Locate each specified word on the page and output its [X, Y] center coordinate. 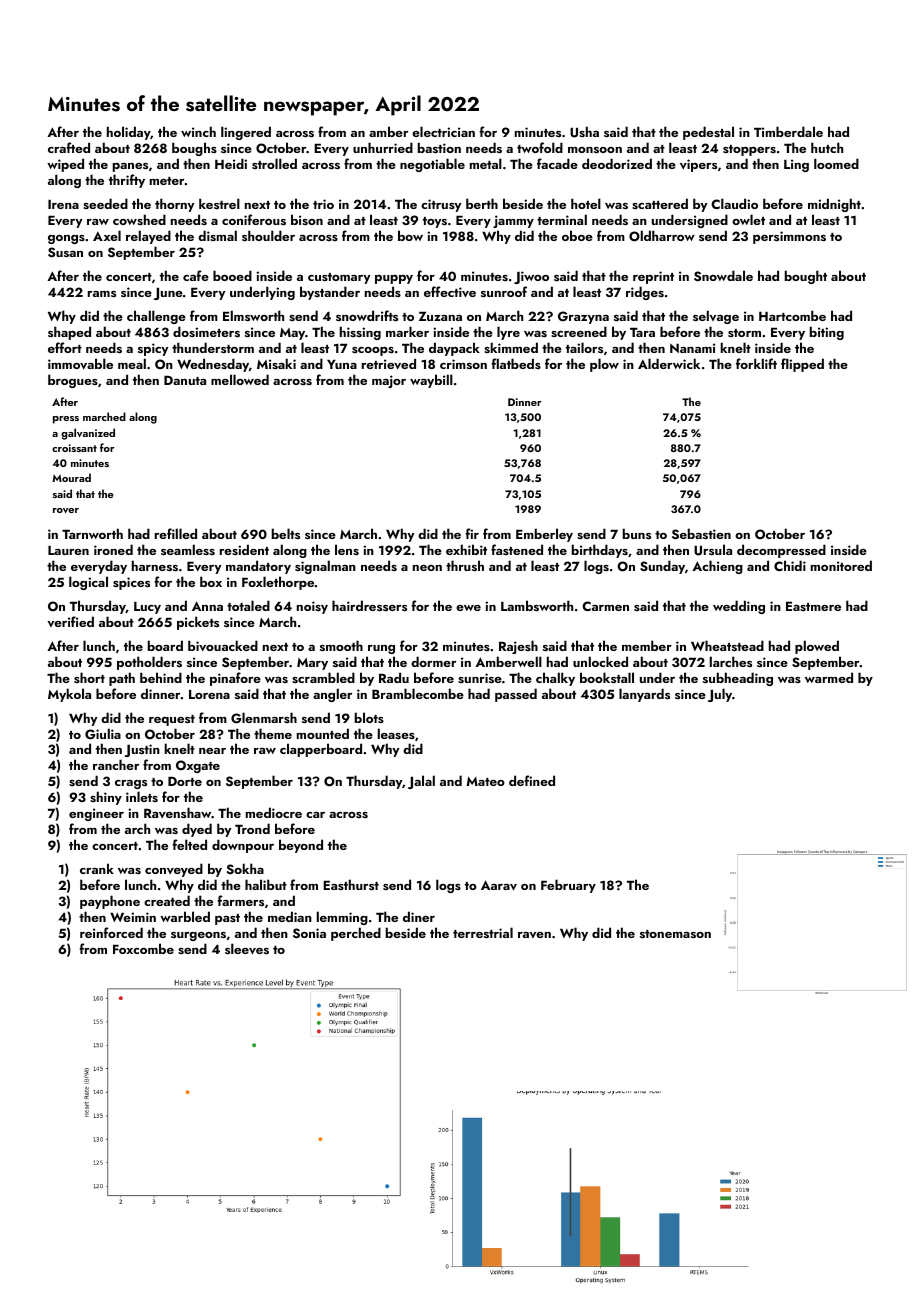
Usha [584, 132]
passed [516, 695]
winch [198, 131]
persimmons [789, 237]
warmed [829, 677]
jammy [513, 221]
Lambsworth [537, 605]
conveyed [174, 870]
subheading [738, 679]
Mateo [486, 781]
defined [532, 780]
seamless [188, 549]
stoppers [749, 150]
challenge [156, 317]
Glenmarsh [264, 718]
